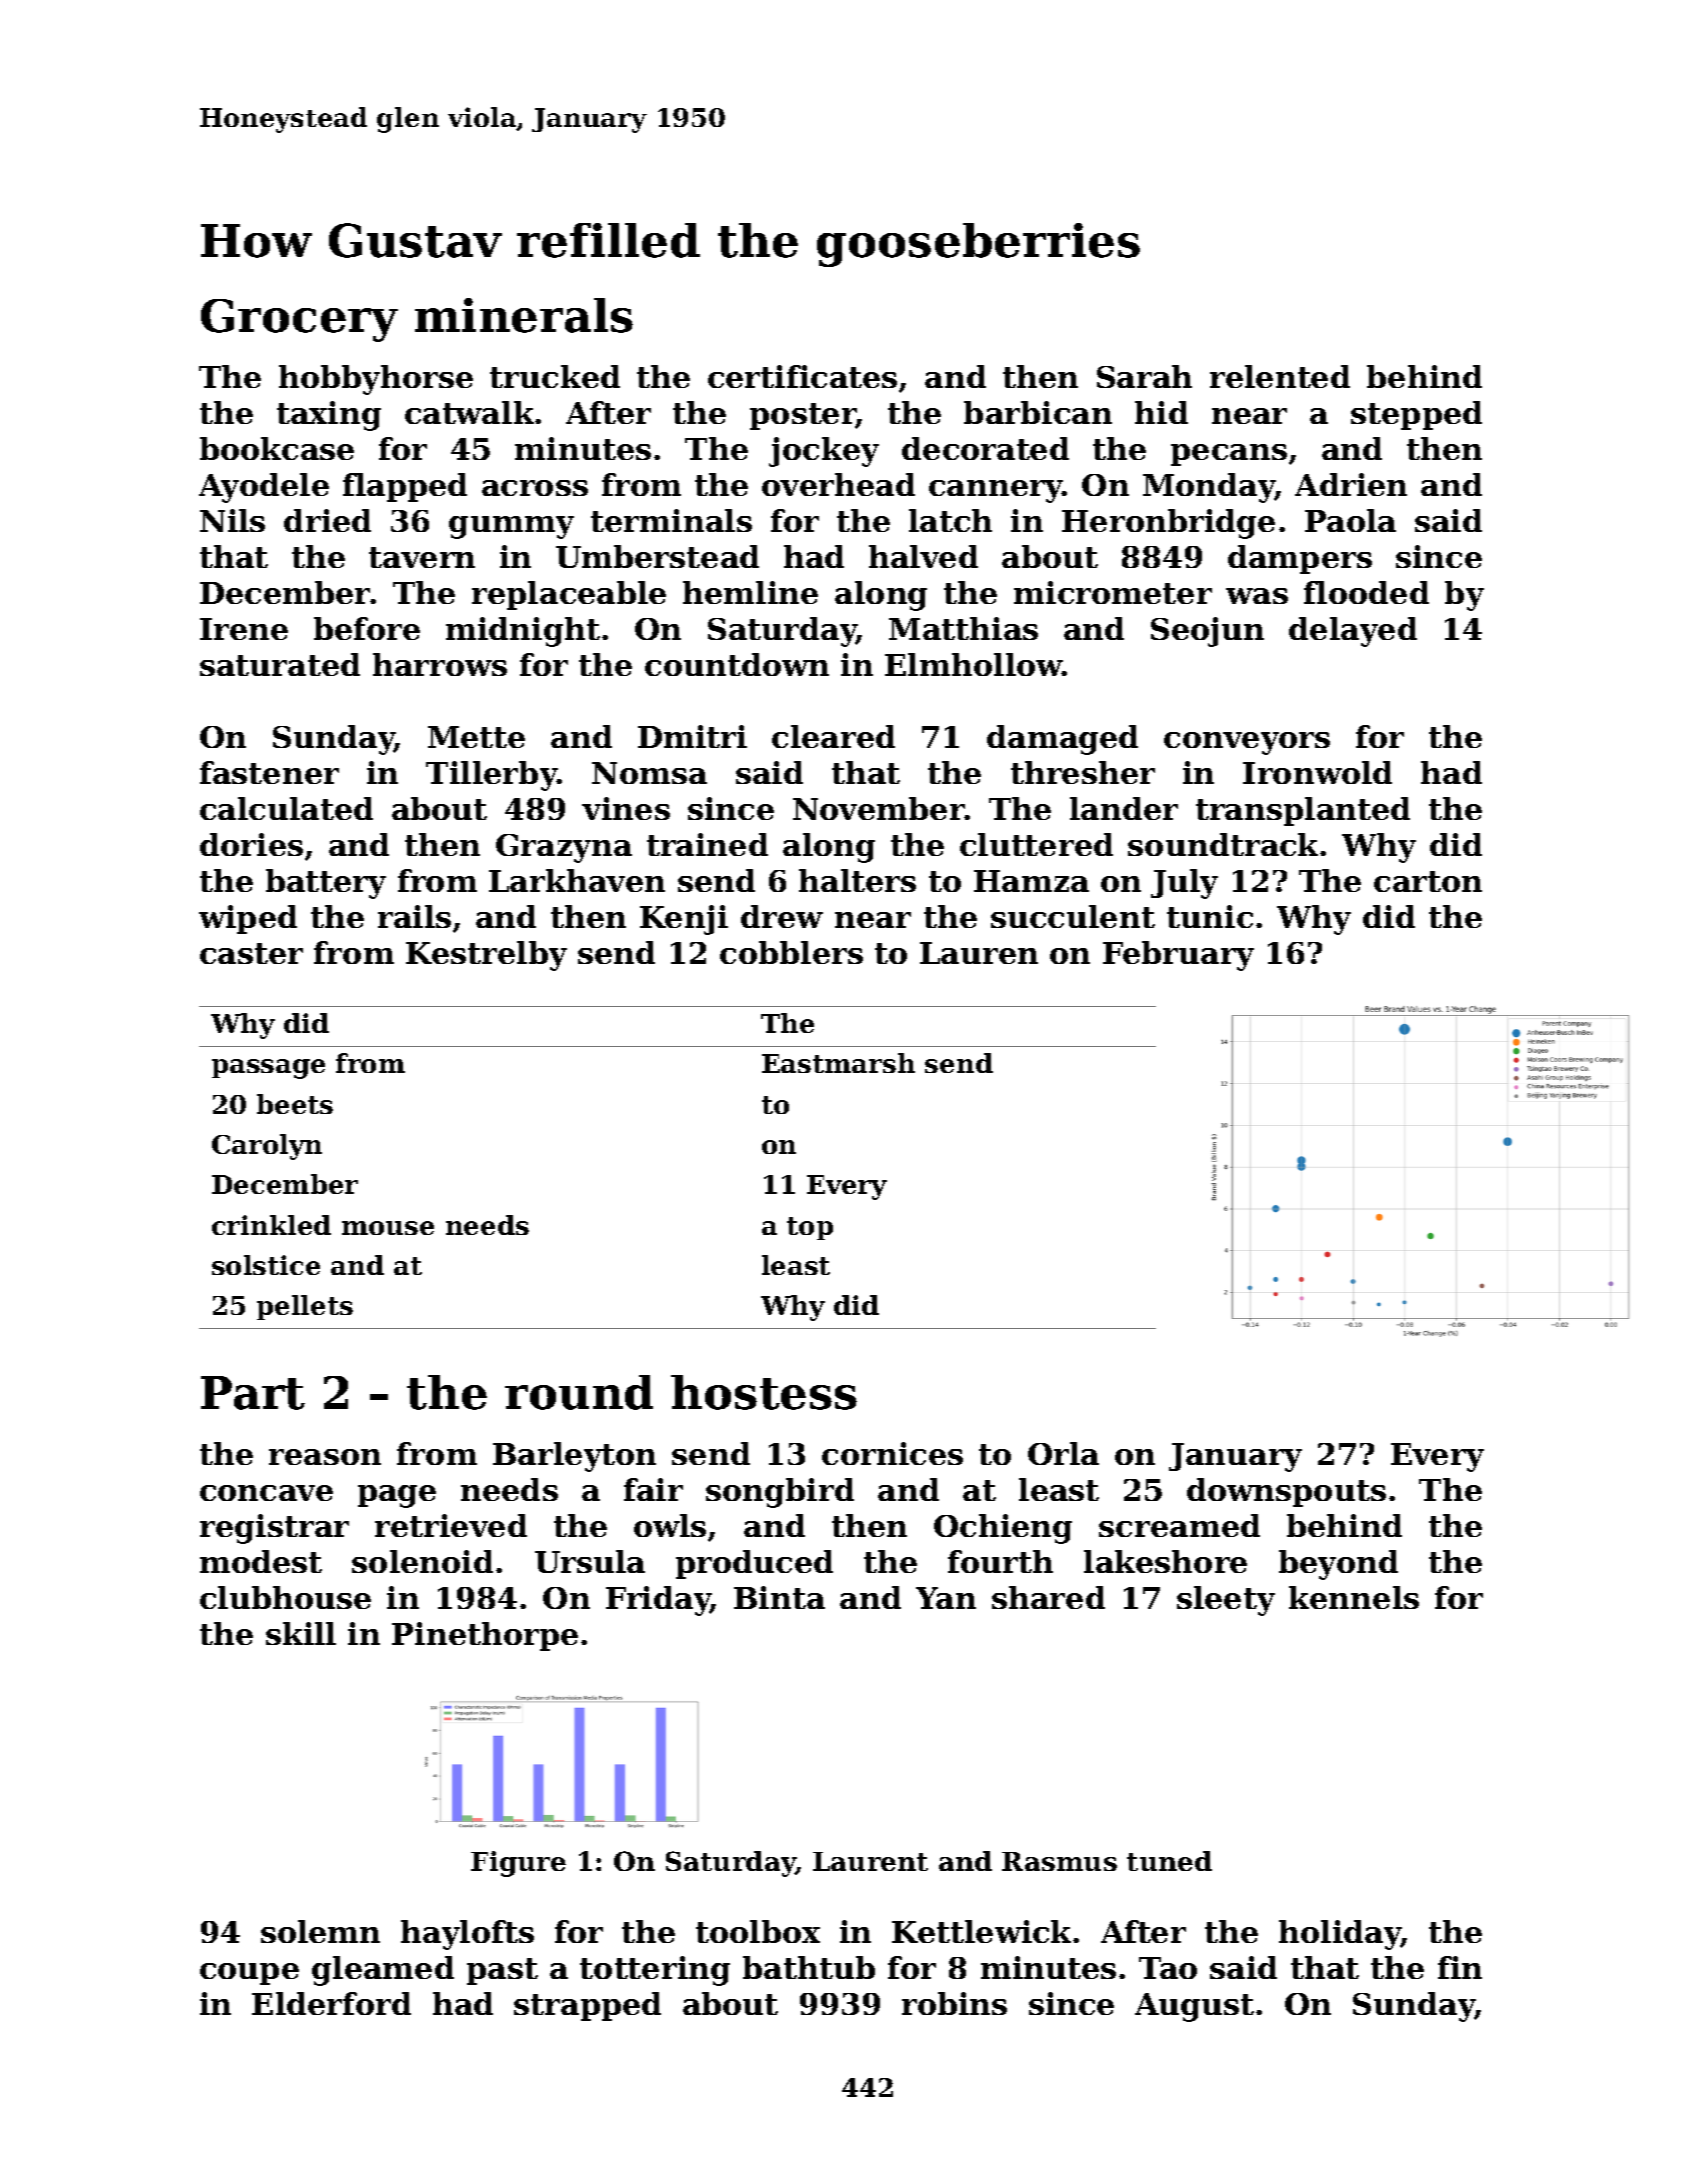 The image size is (1683, 2178). I want to click on relented, so click(1280, 376).
